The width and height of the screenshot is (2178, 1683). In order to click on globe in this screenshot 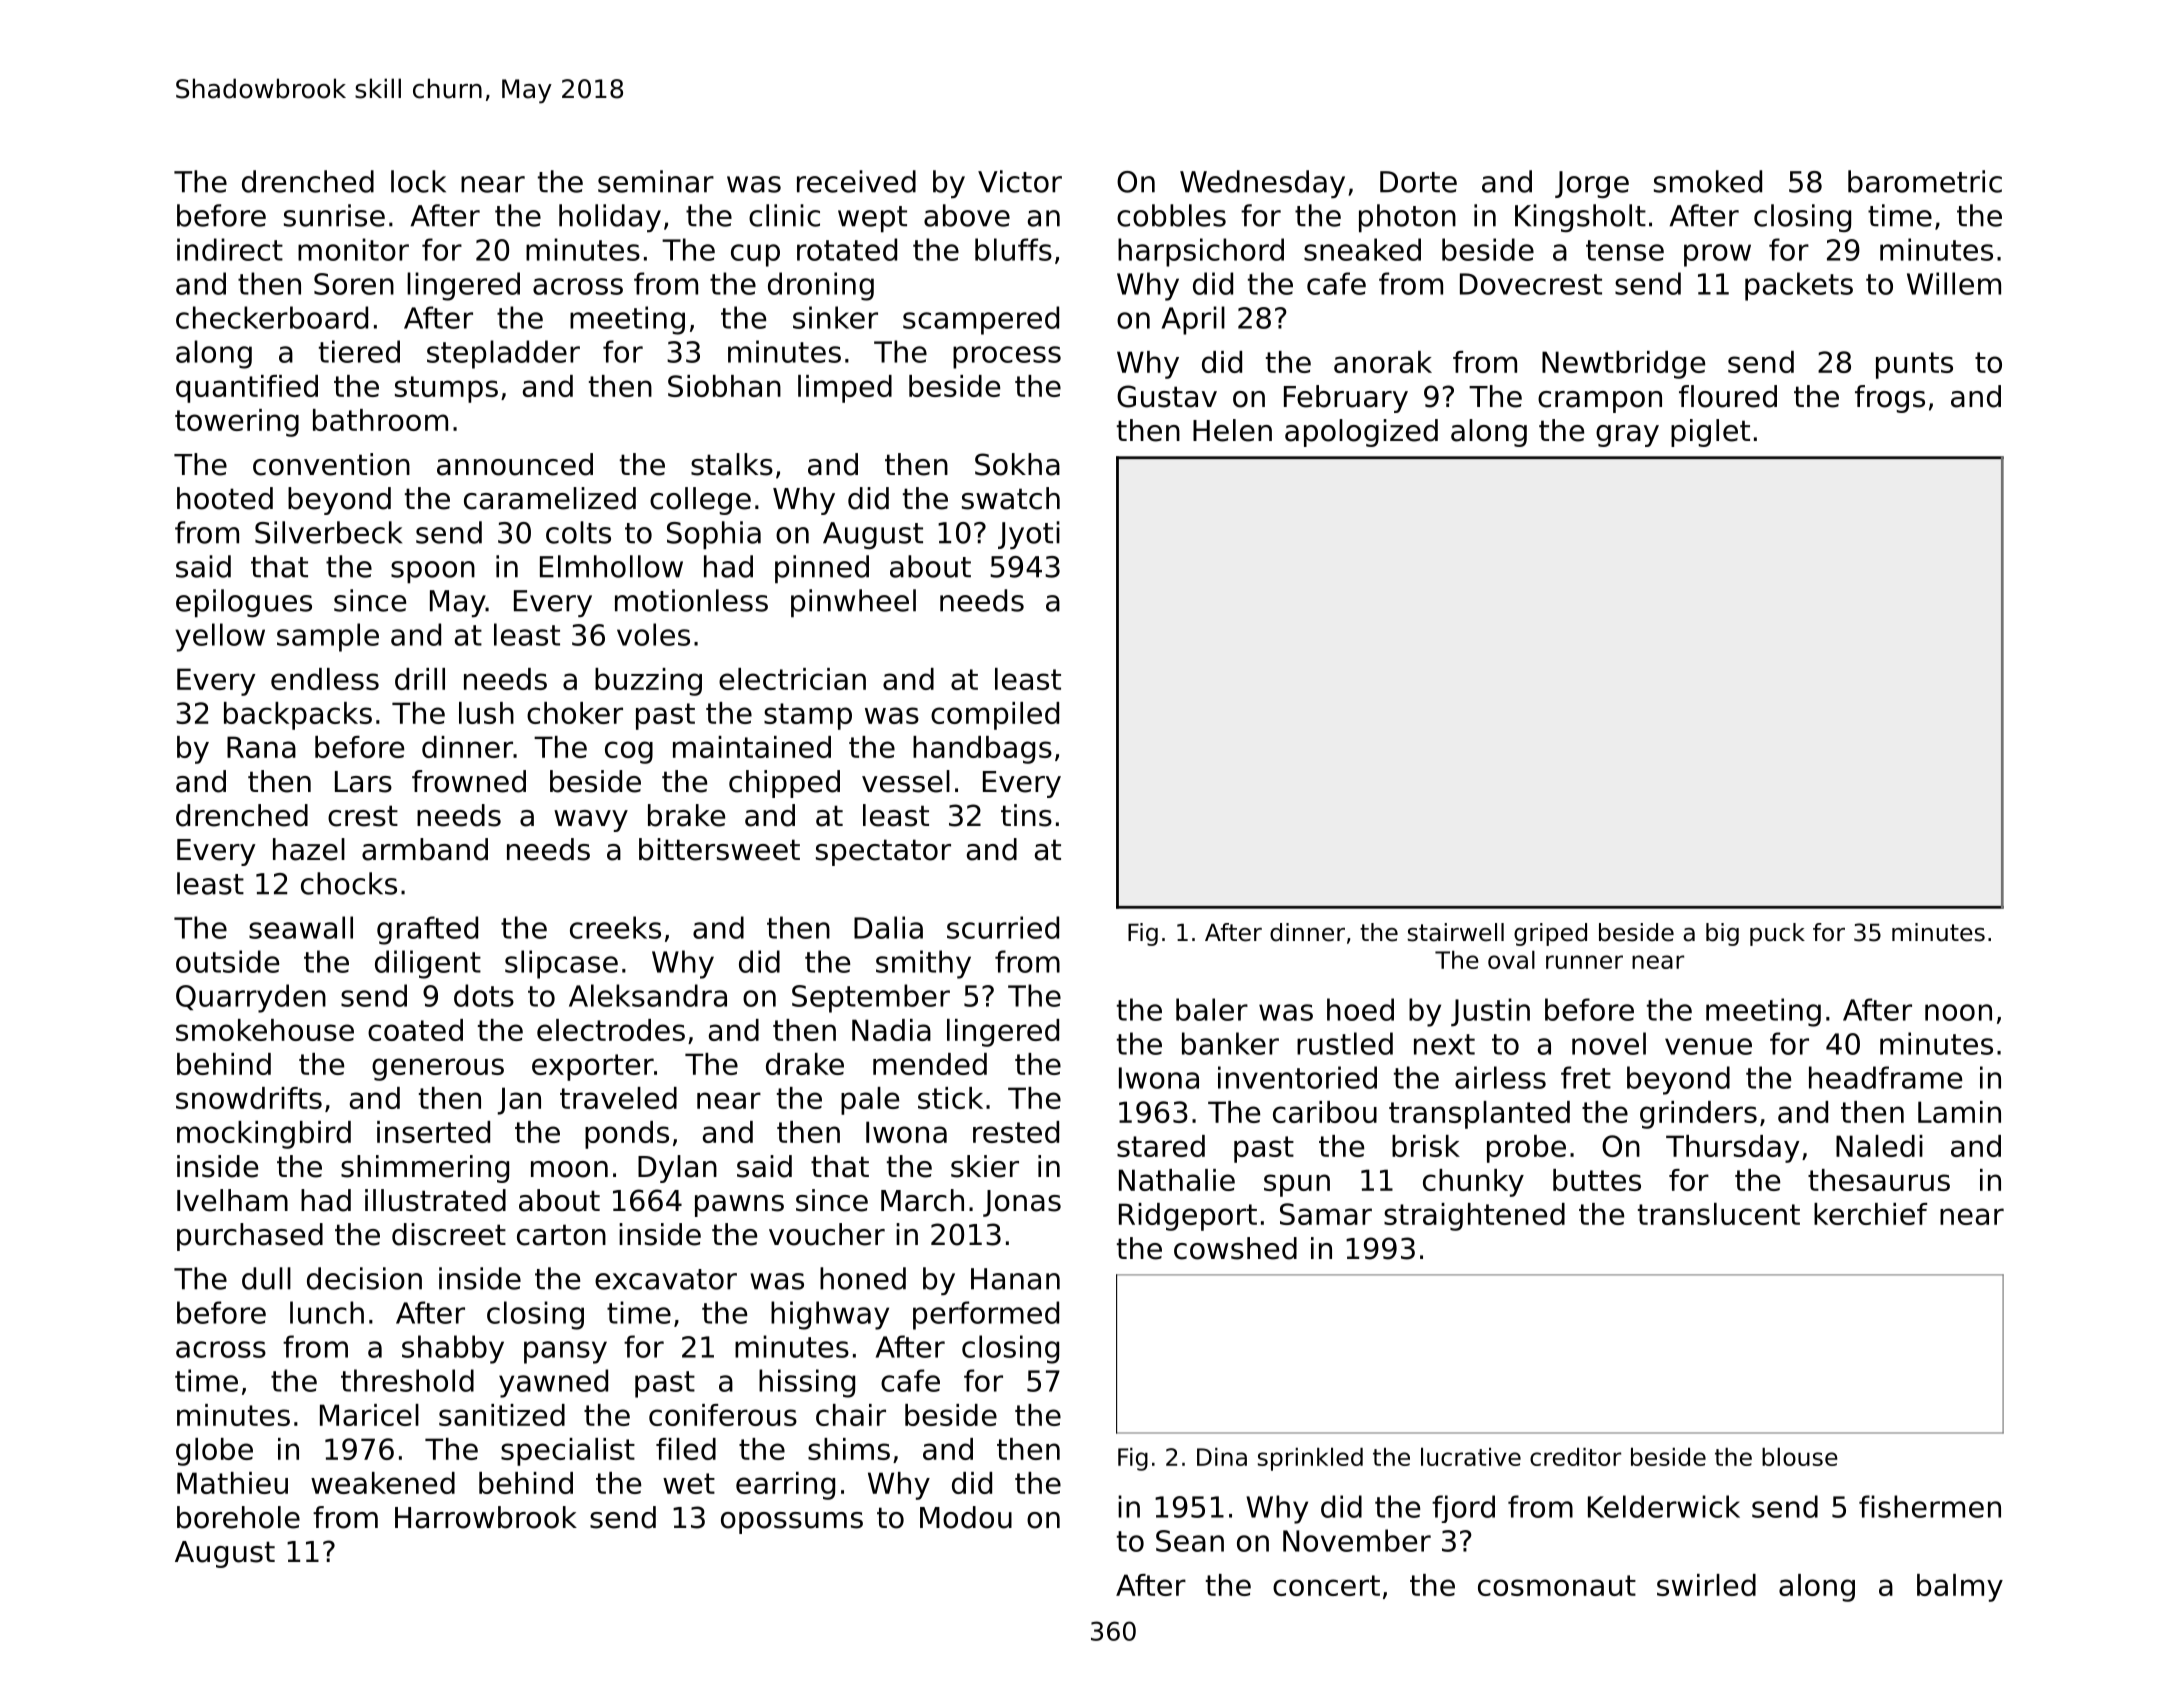, I will do `click(214, 1452)`.
